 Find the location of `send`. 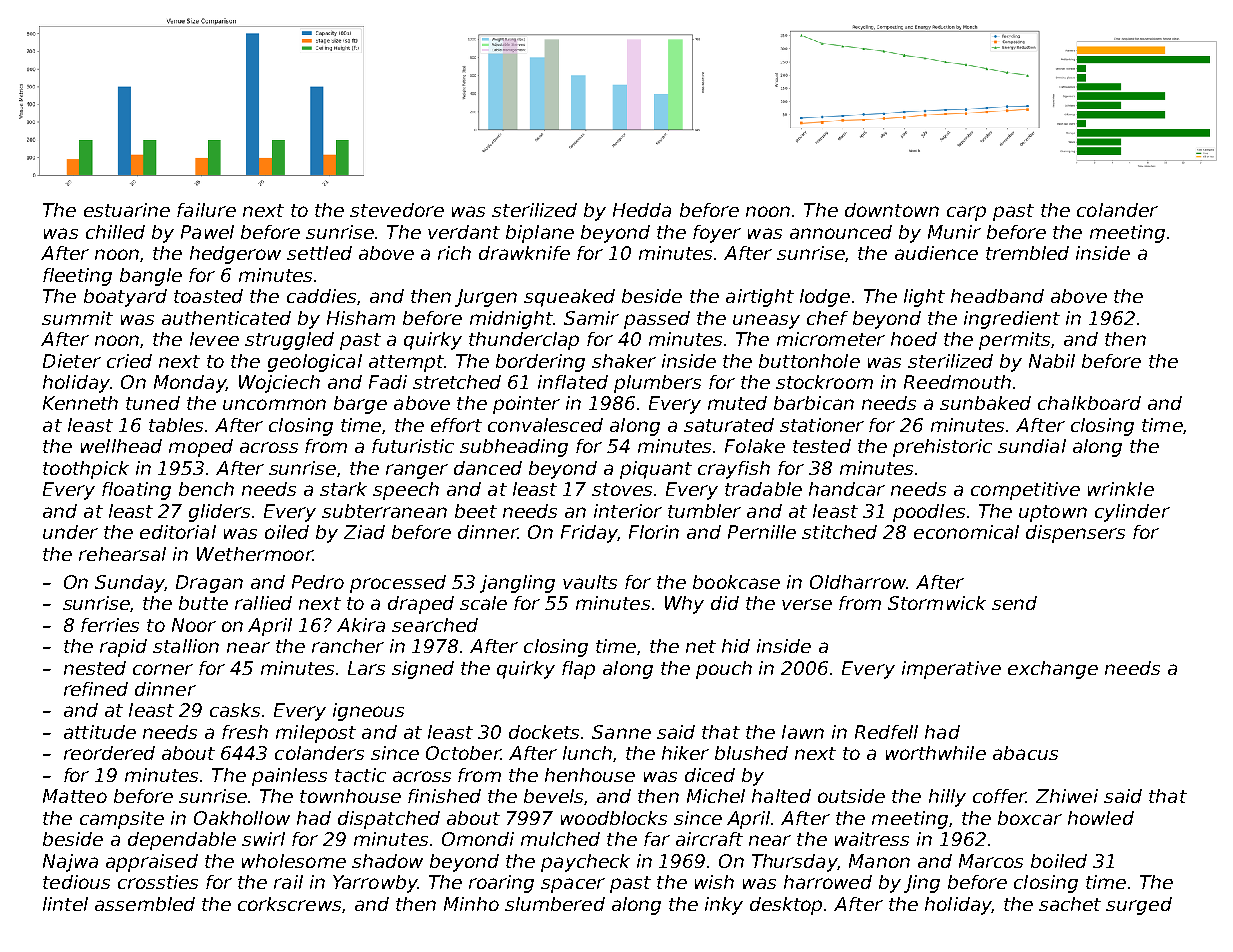

send is located at coordinates (1014, 603).
